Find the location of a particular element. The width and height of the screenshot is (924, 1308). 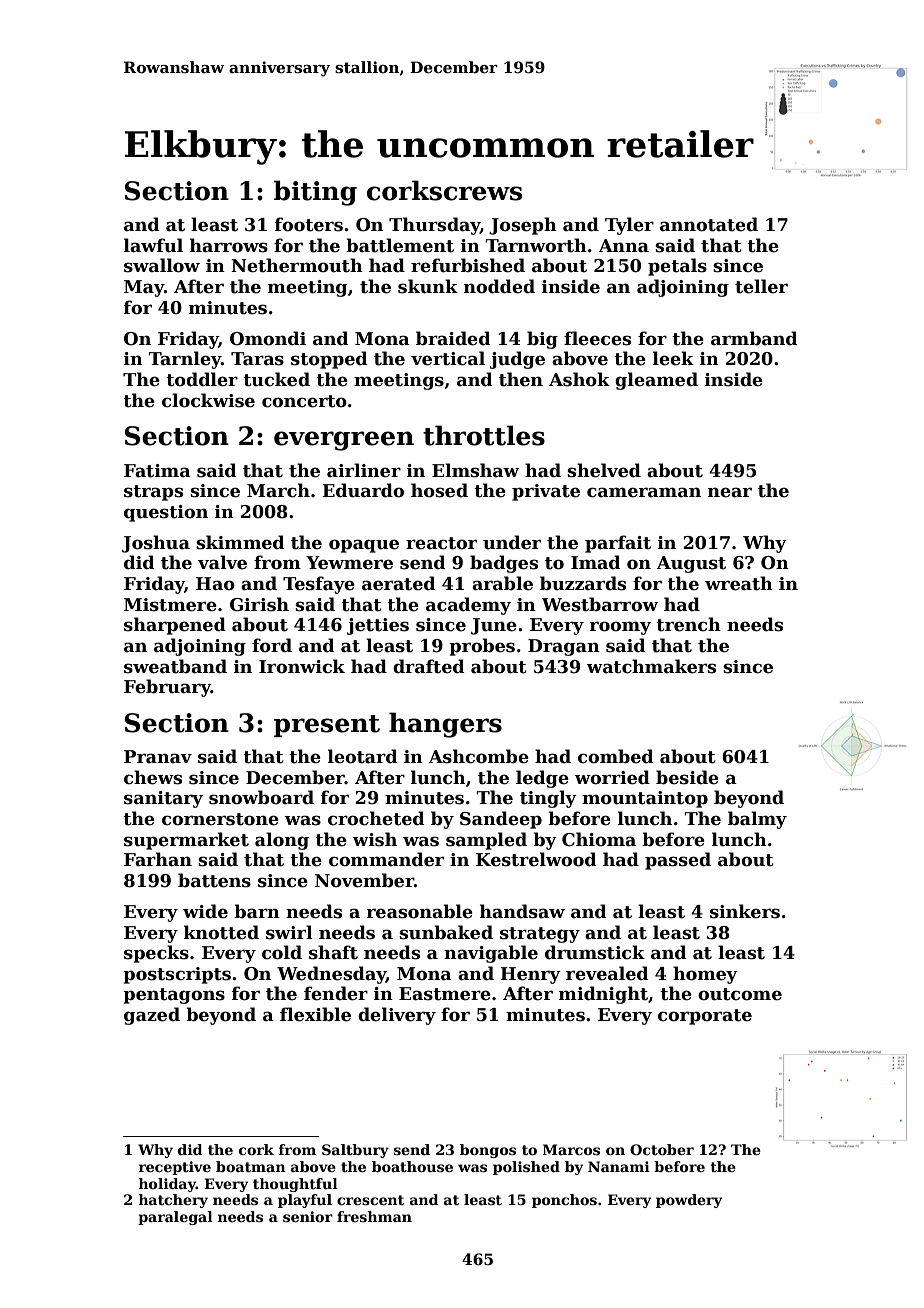

clockwise is located at coordinates (208, 400).
